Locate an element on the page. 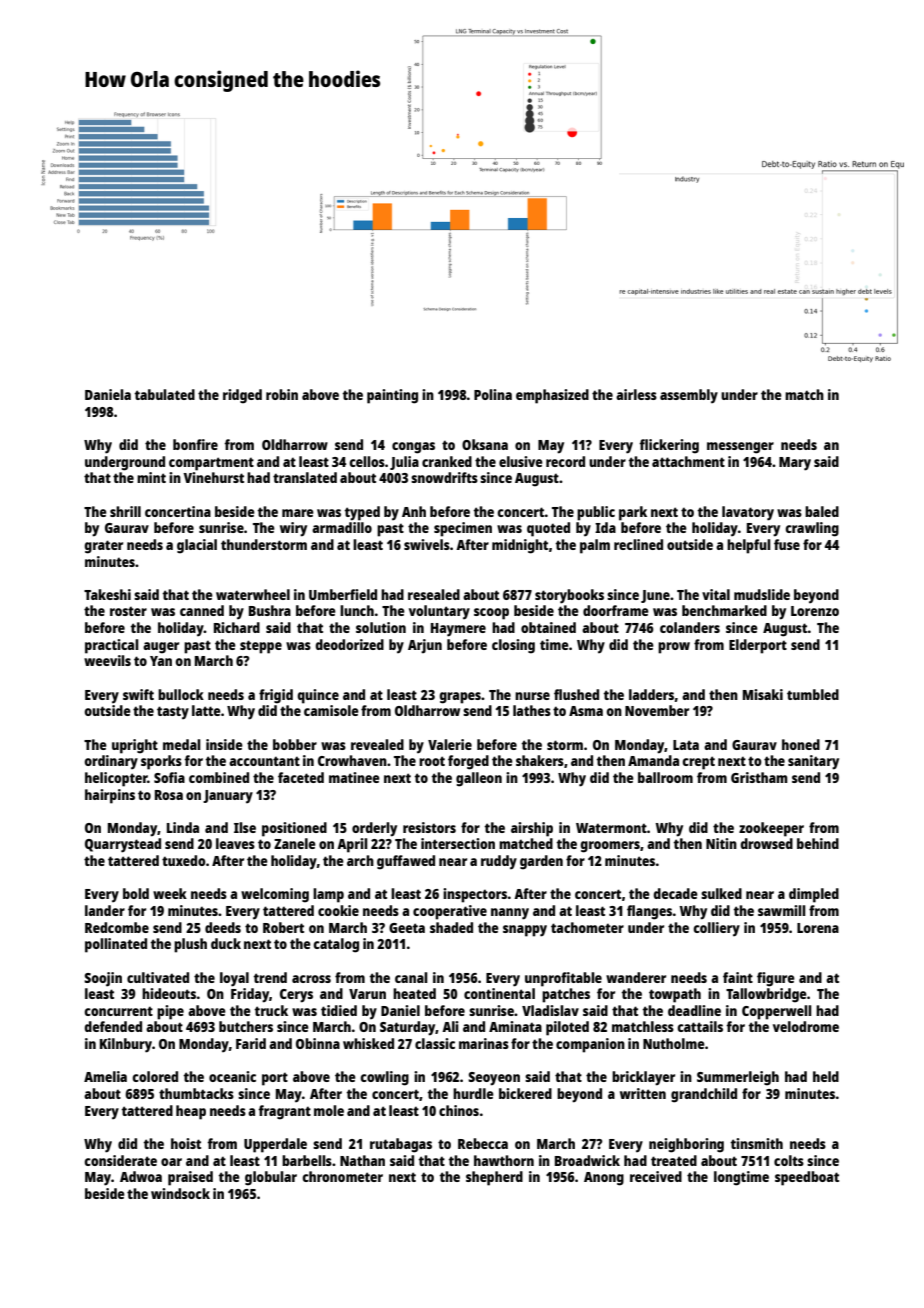 This image has width=924, height=1308. robin is located at coordinates (282, 394).
